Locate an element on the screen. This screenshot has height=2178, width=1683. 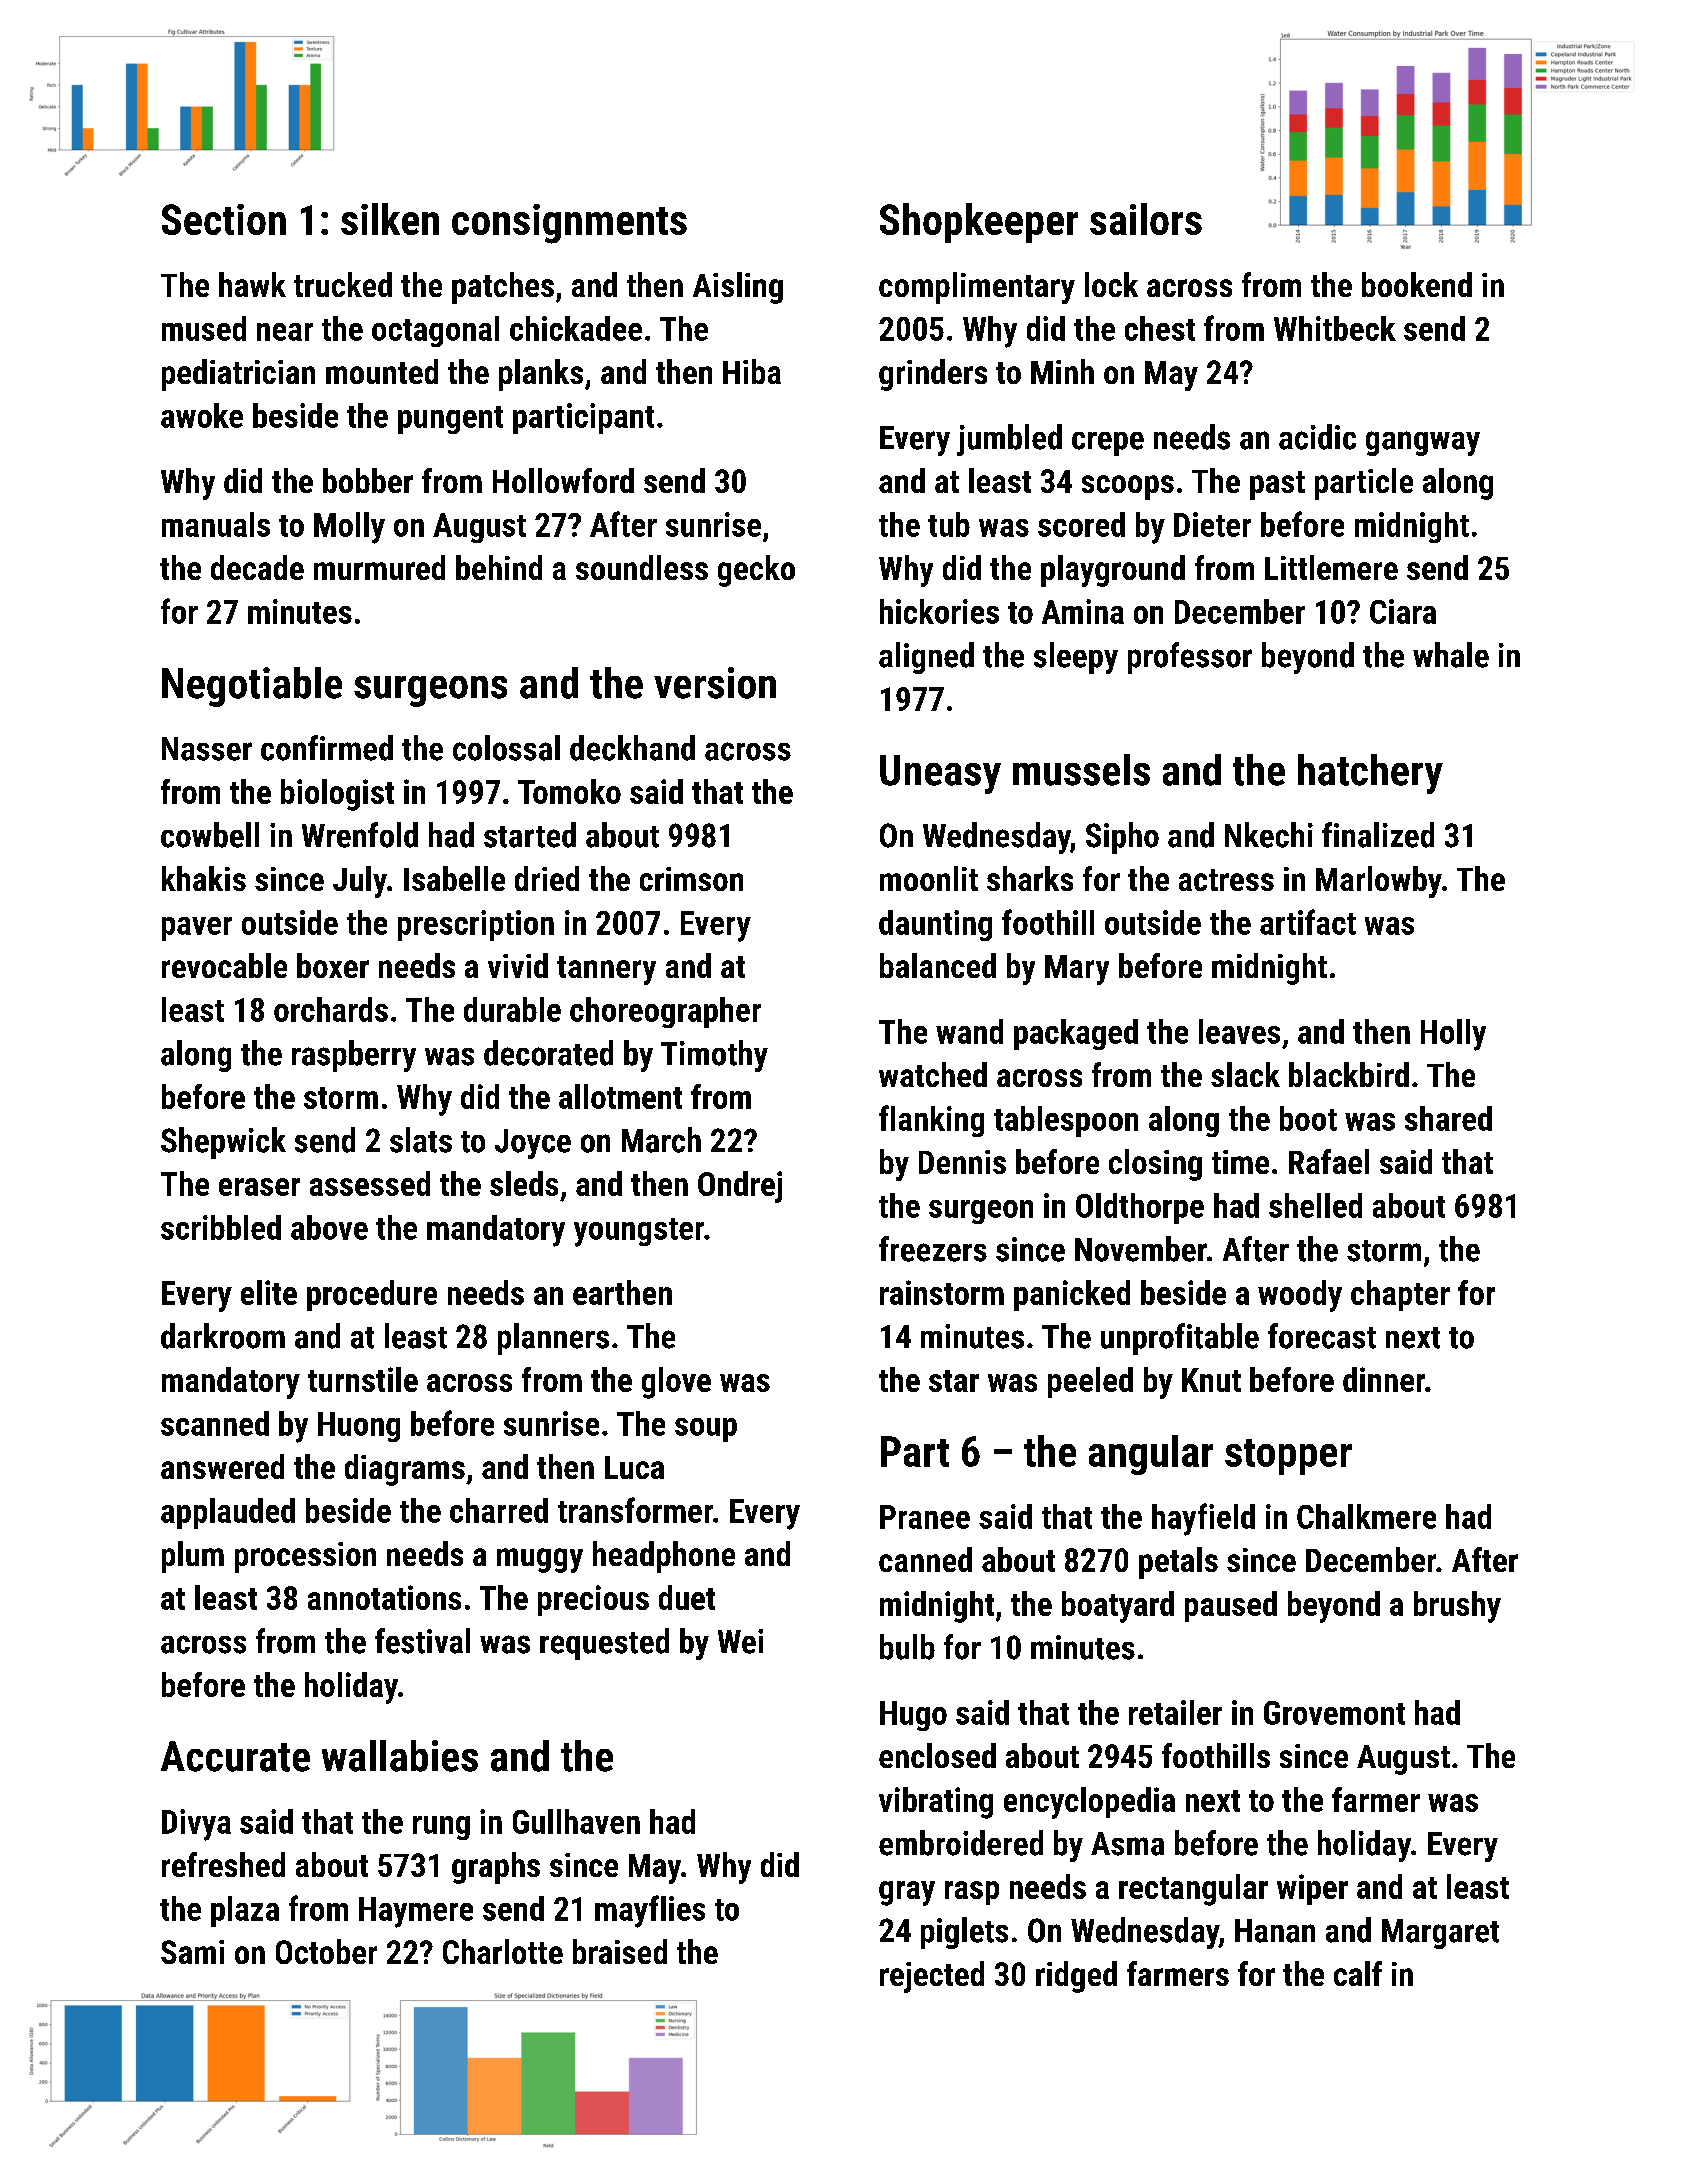
shared is located at coordinates (1448, 1118).
